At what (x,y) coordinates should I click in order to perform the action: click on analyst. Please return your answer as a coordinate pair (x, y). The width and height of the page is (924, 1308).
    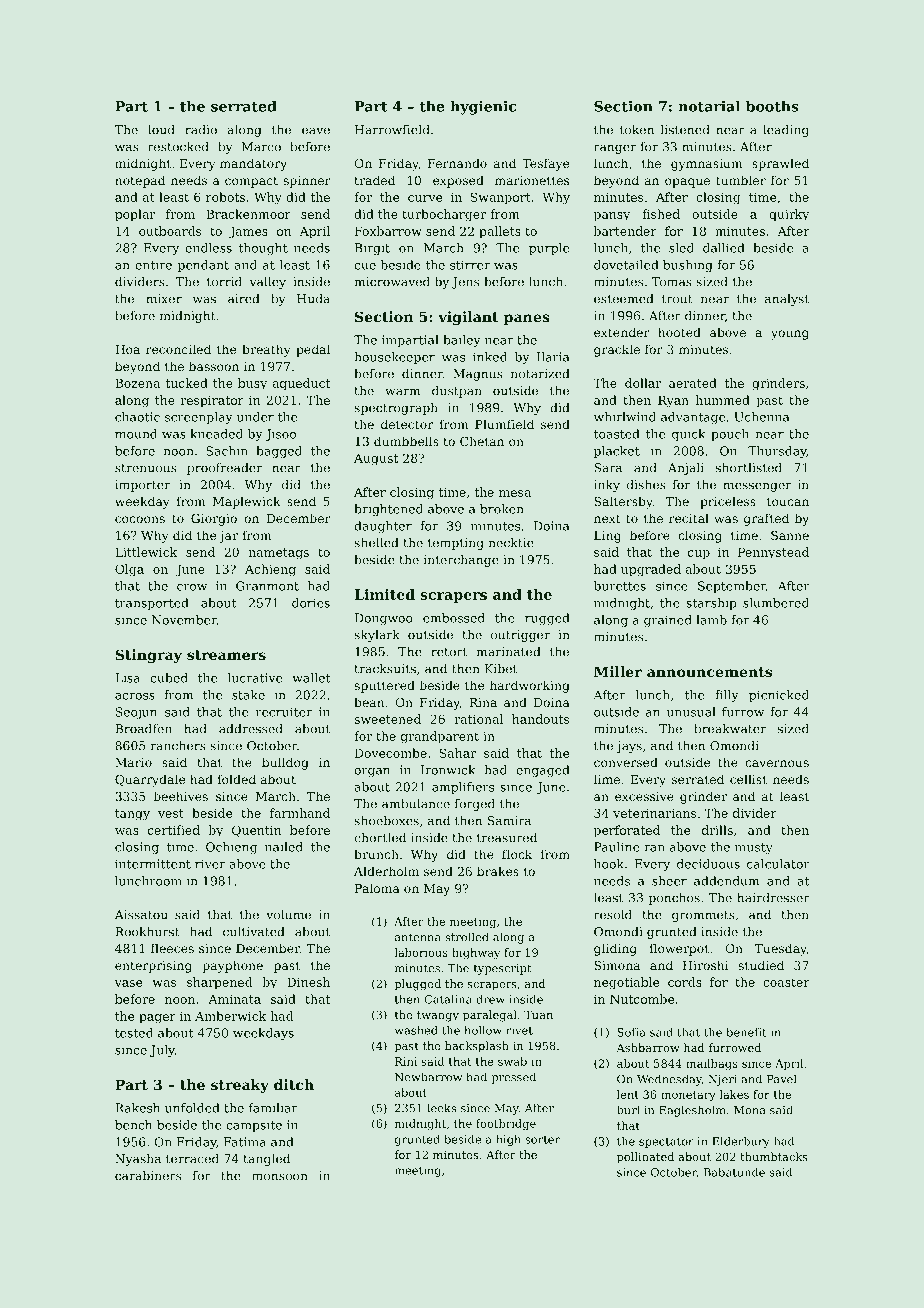
    Looking at the image, I should click on (787, 300).
